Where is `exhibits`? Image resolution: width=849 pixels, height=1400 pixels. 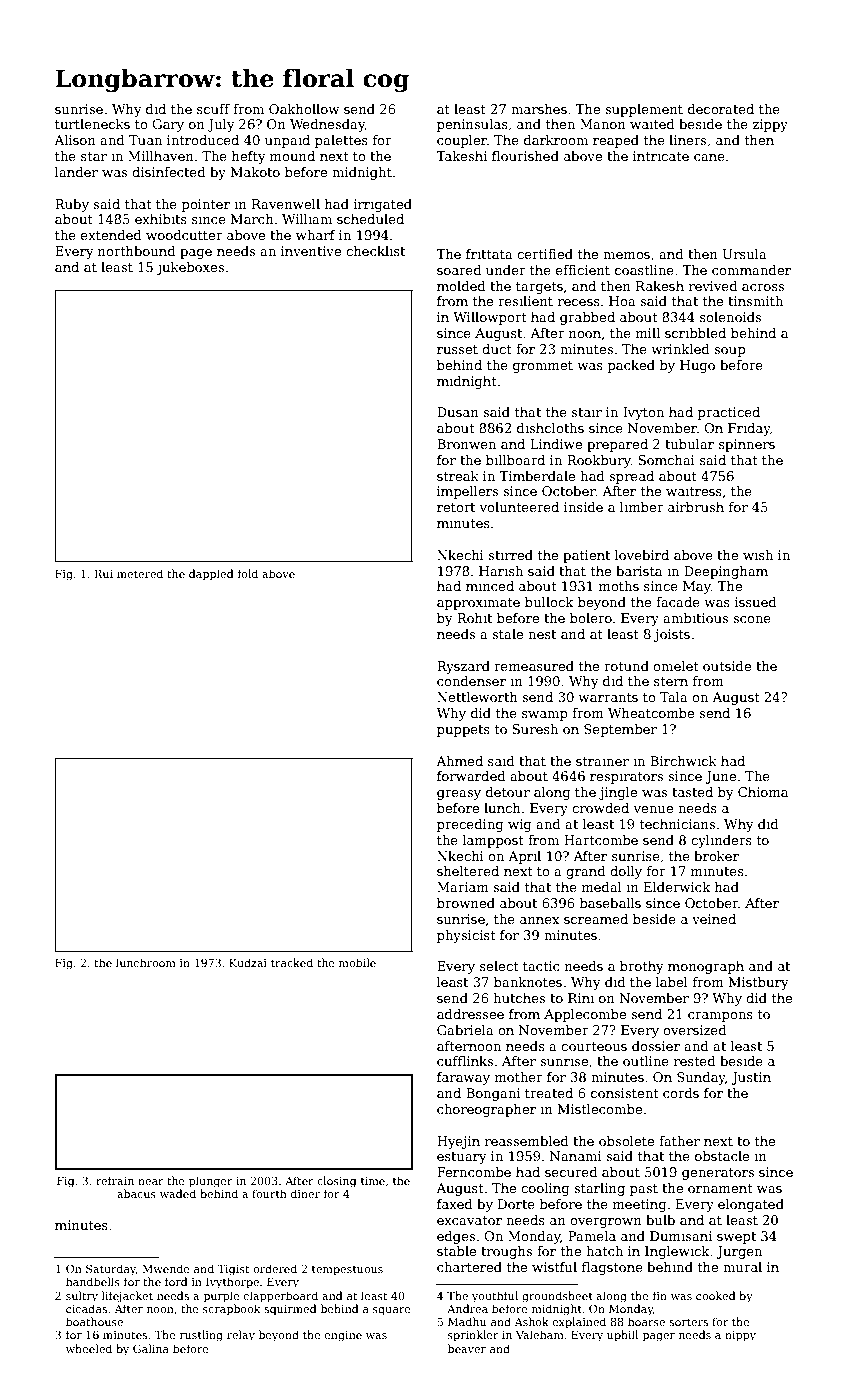
exhibits is located at coordinates (161, 219).
